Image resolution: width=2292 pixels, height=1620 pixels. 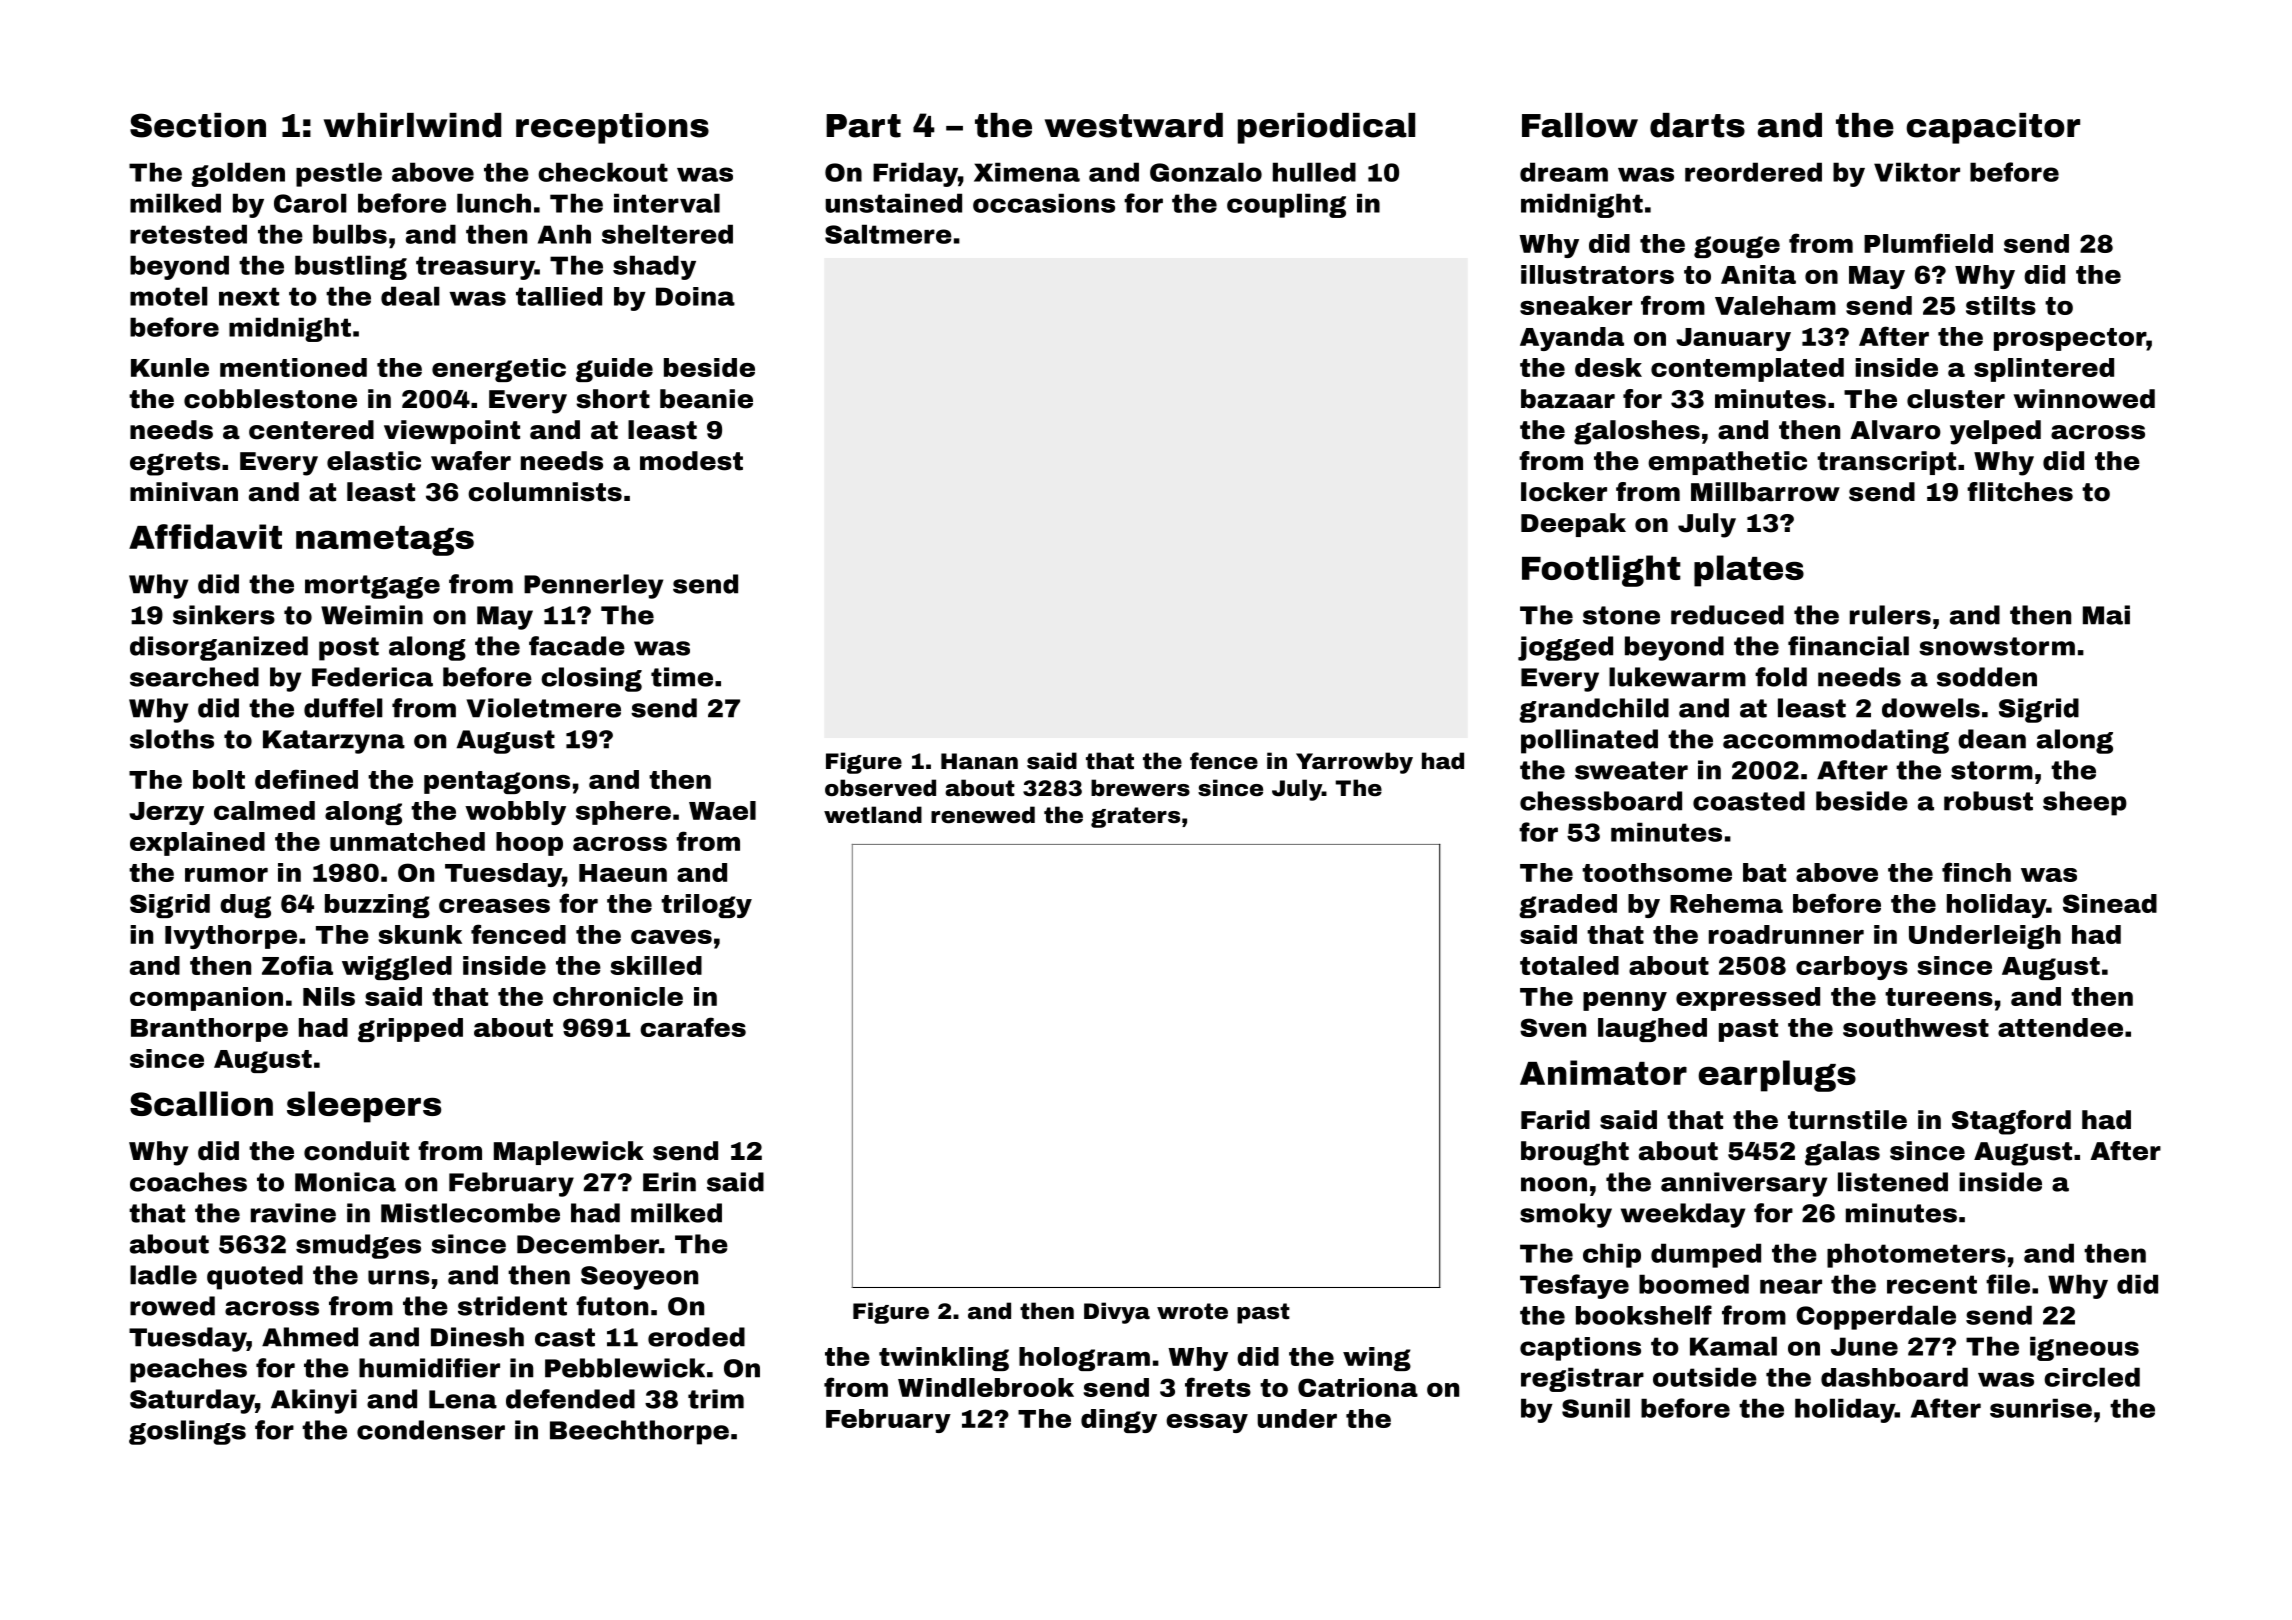 What do you see at coordinates (1572, 339) in the screenshot?
I see `Ayanda` at bounding box center [1572, 339].
